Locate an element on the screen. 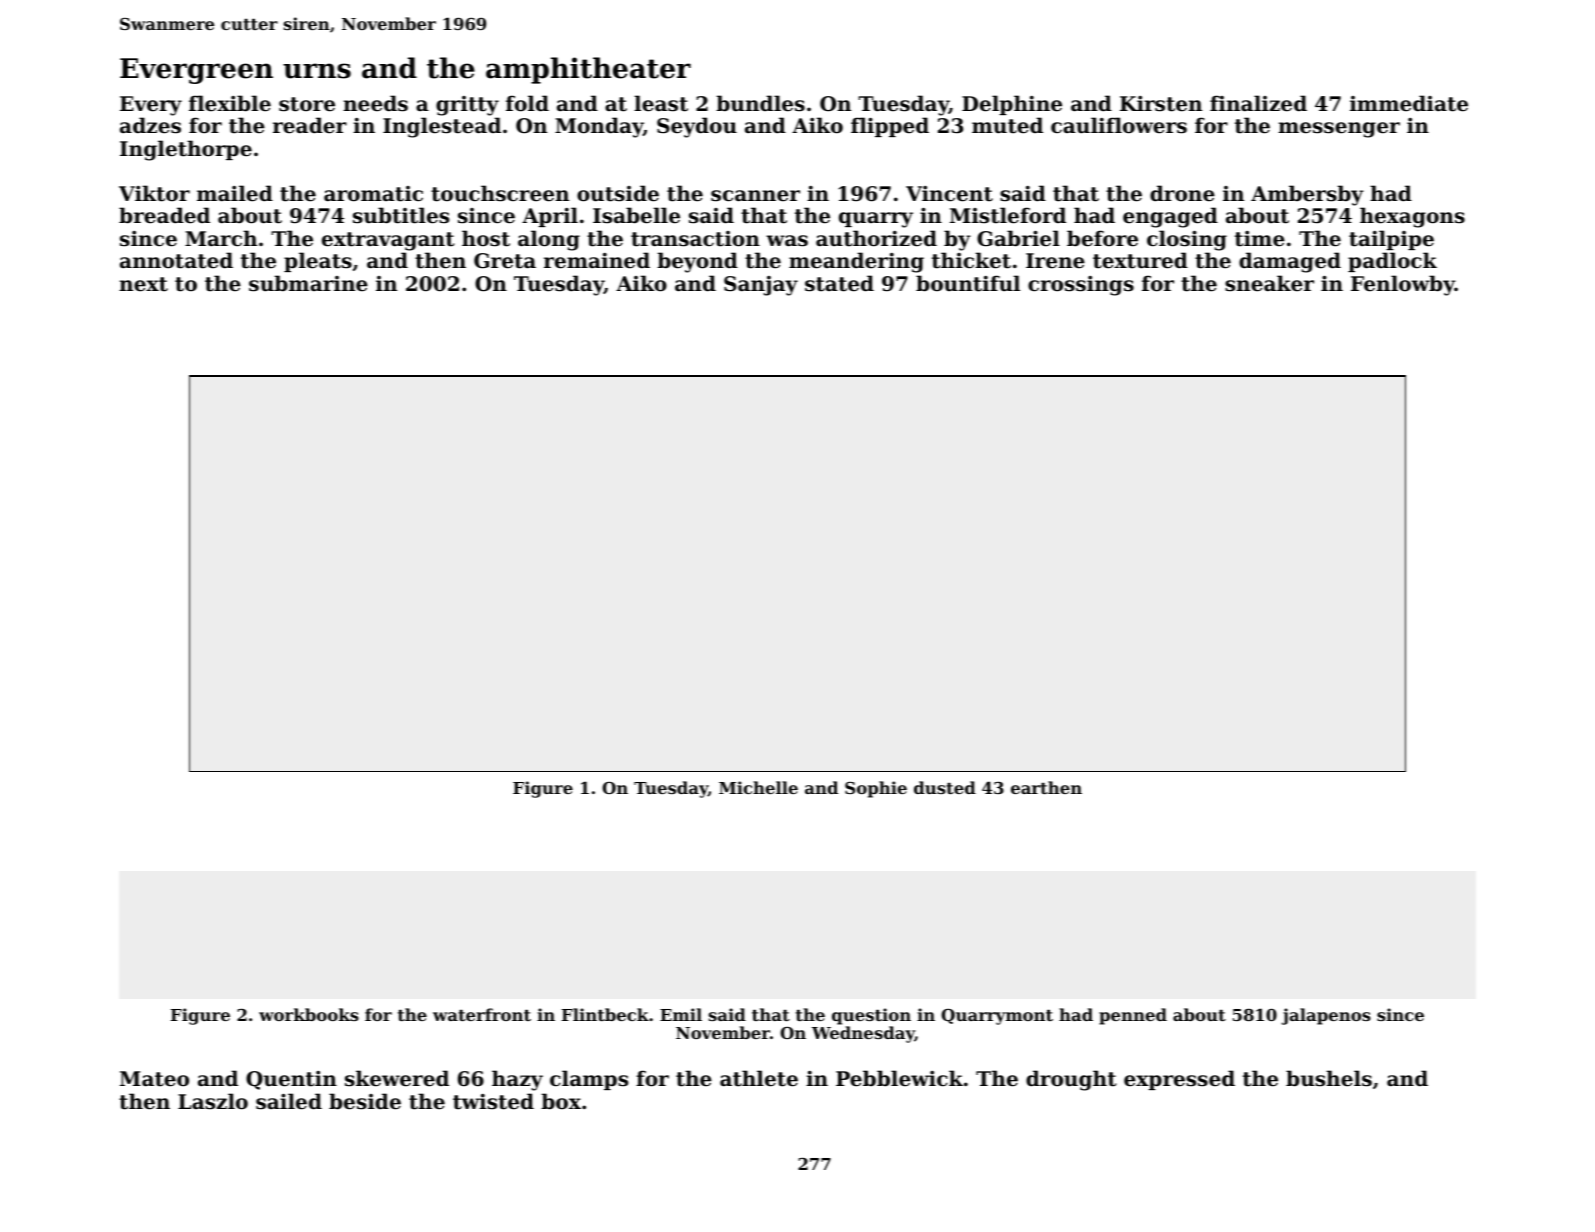  Evergreen is located at coordinates (196, 71).
